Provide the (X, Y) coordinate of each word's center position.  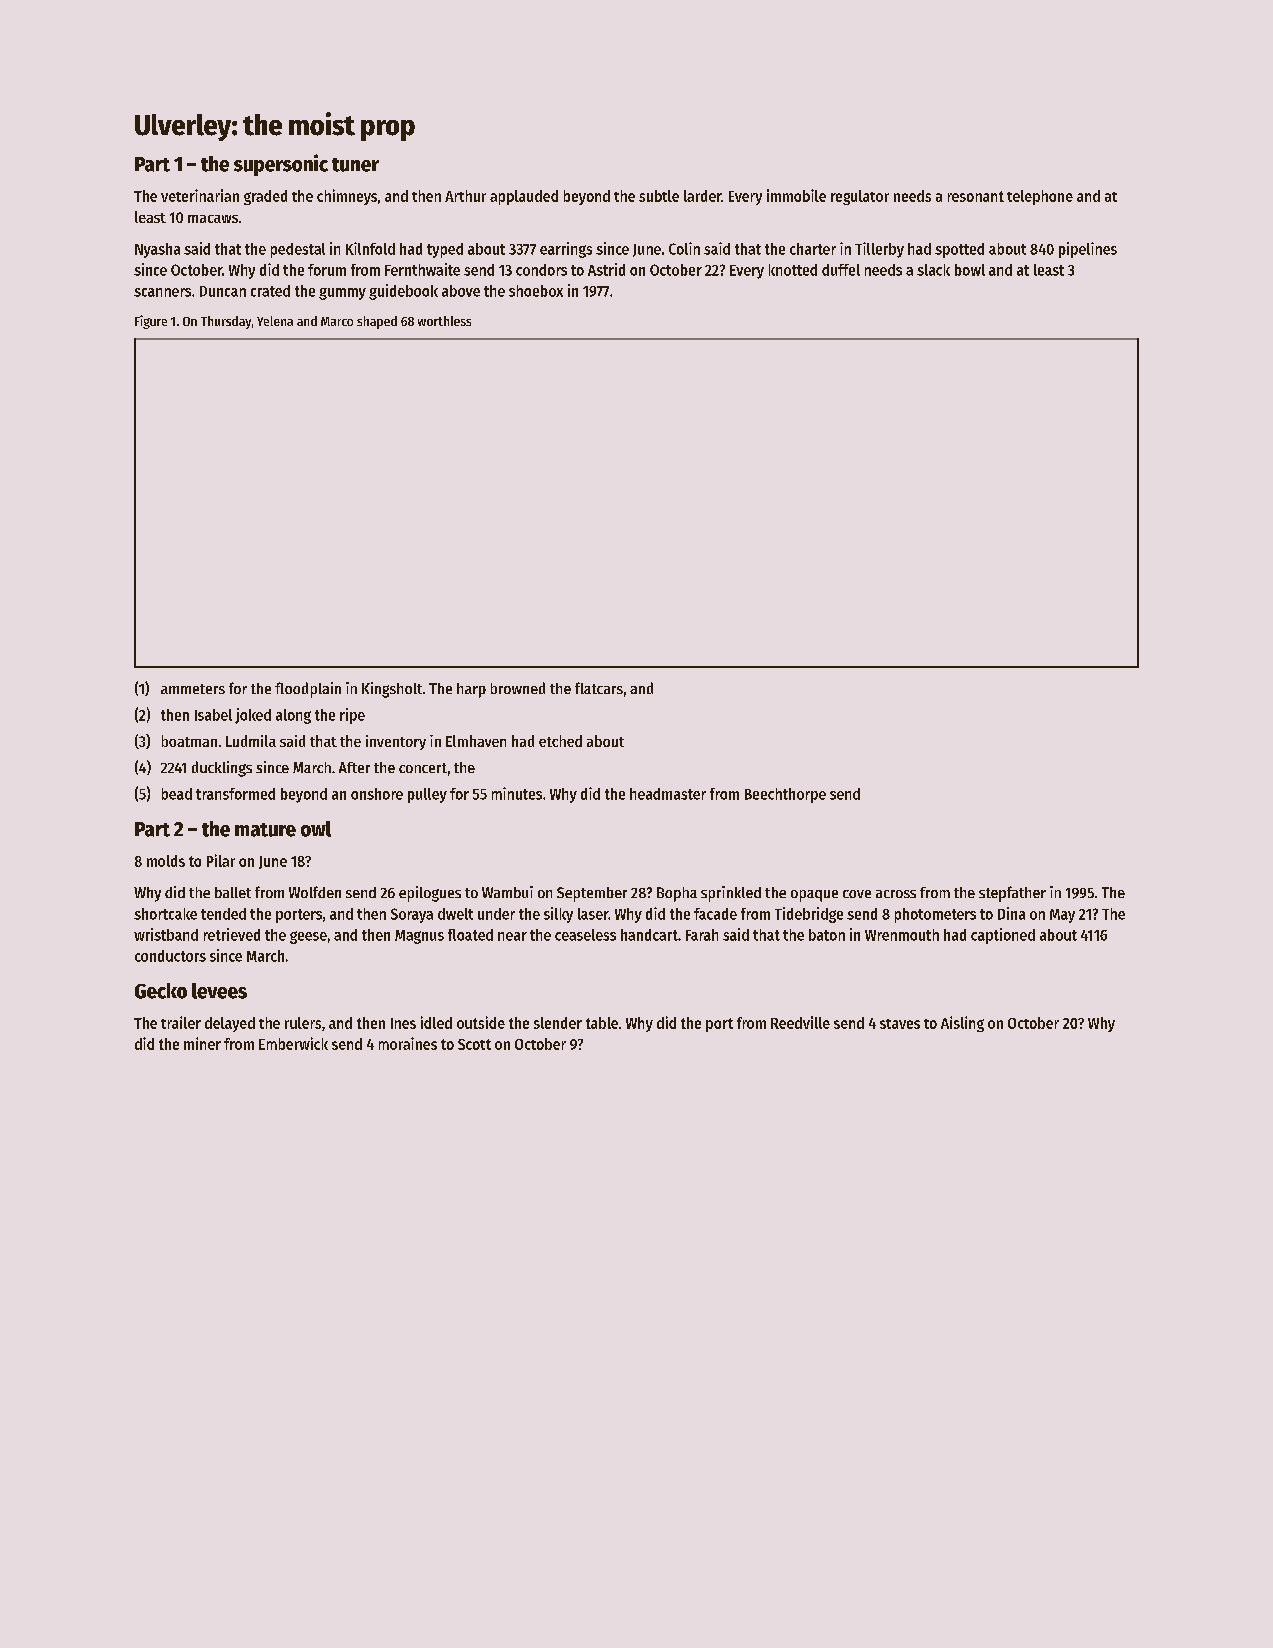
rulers (303, 1023)
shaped (377, 322)
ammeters (193, 689)
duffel (841, 270)
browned (518, 688)
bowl (970, 270)
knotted (793, 270)
